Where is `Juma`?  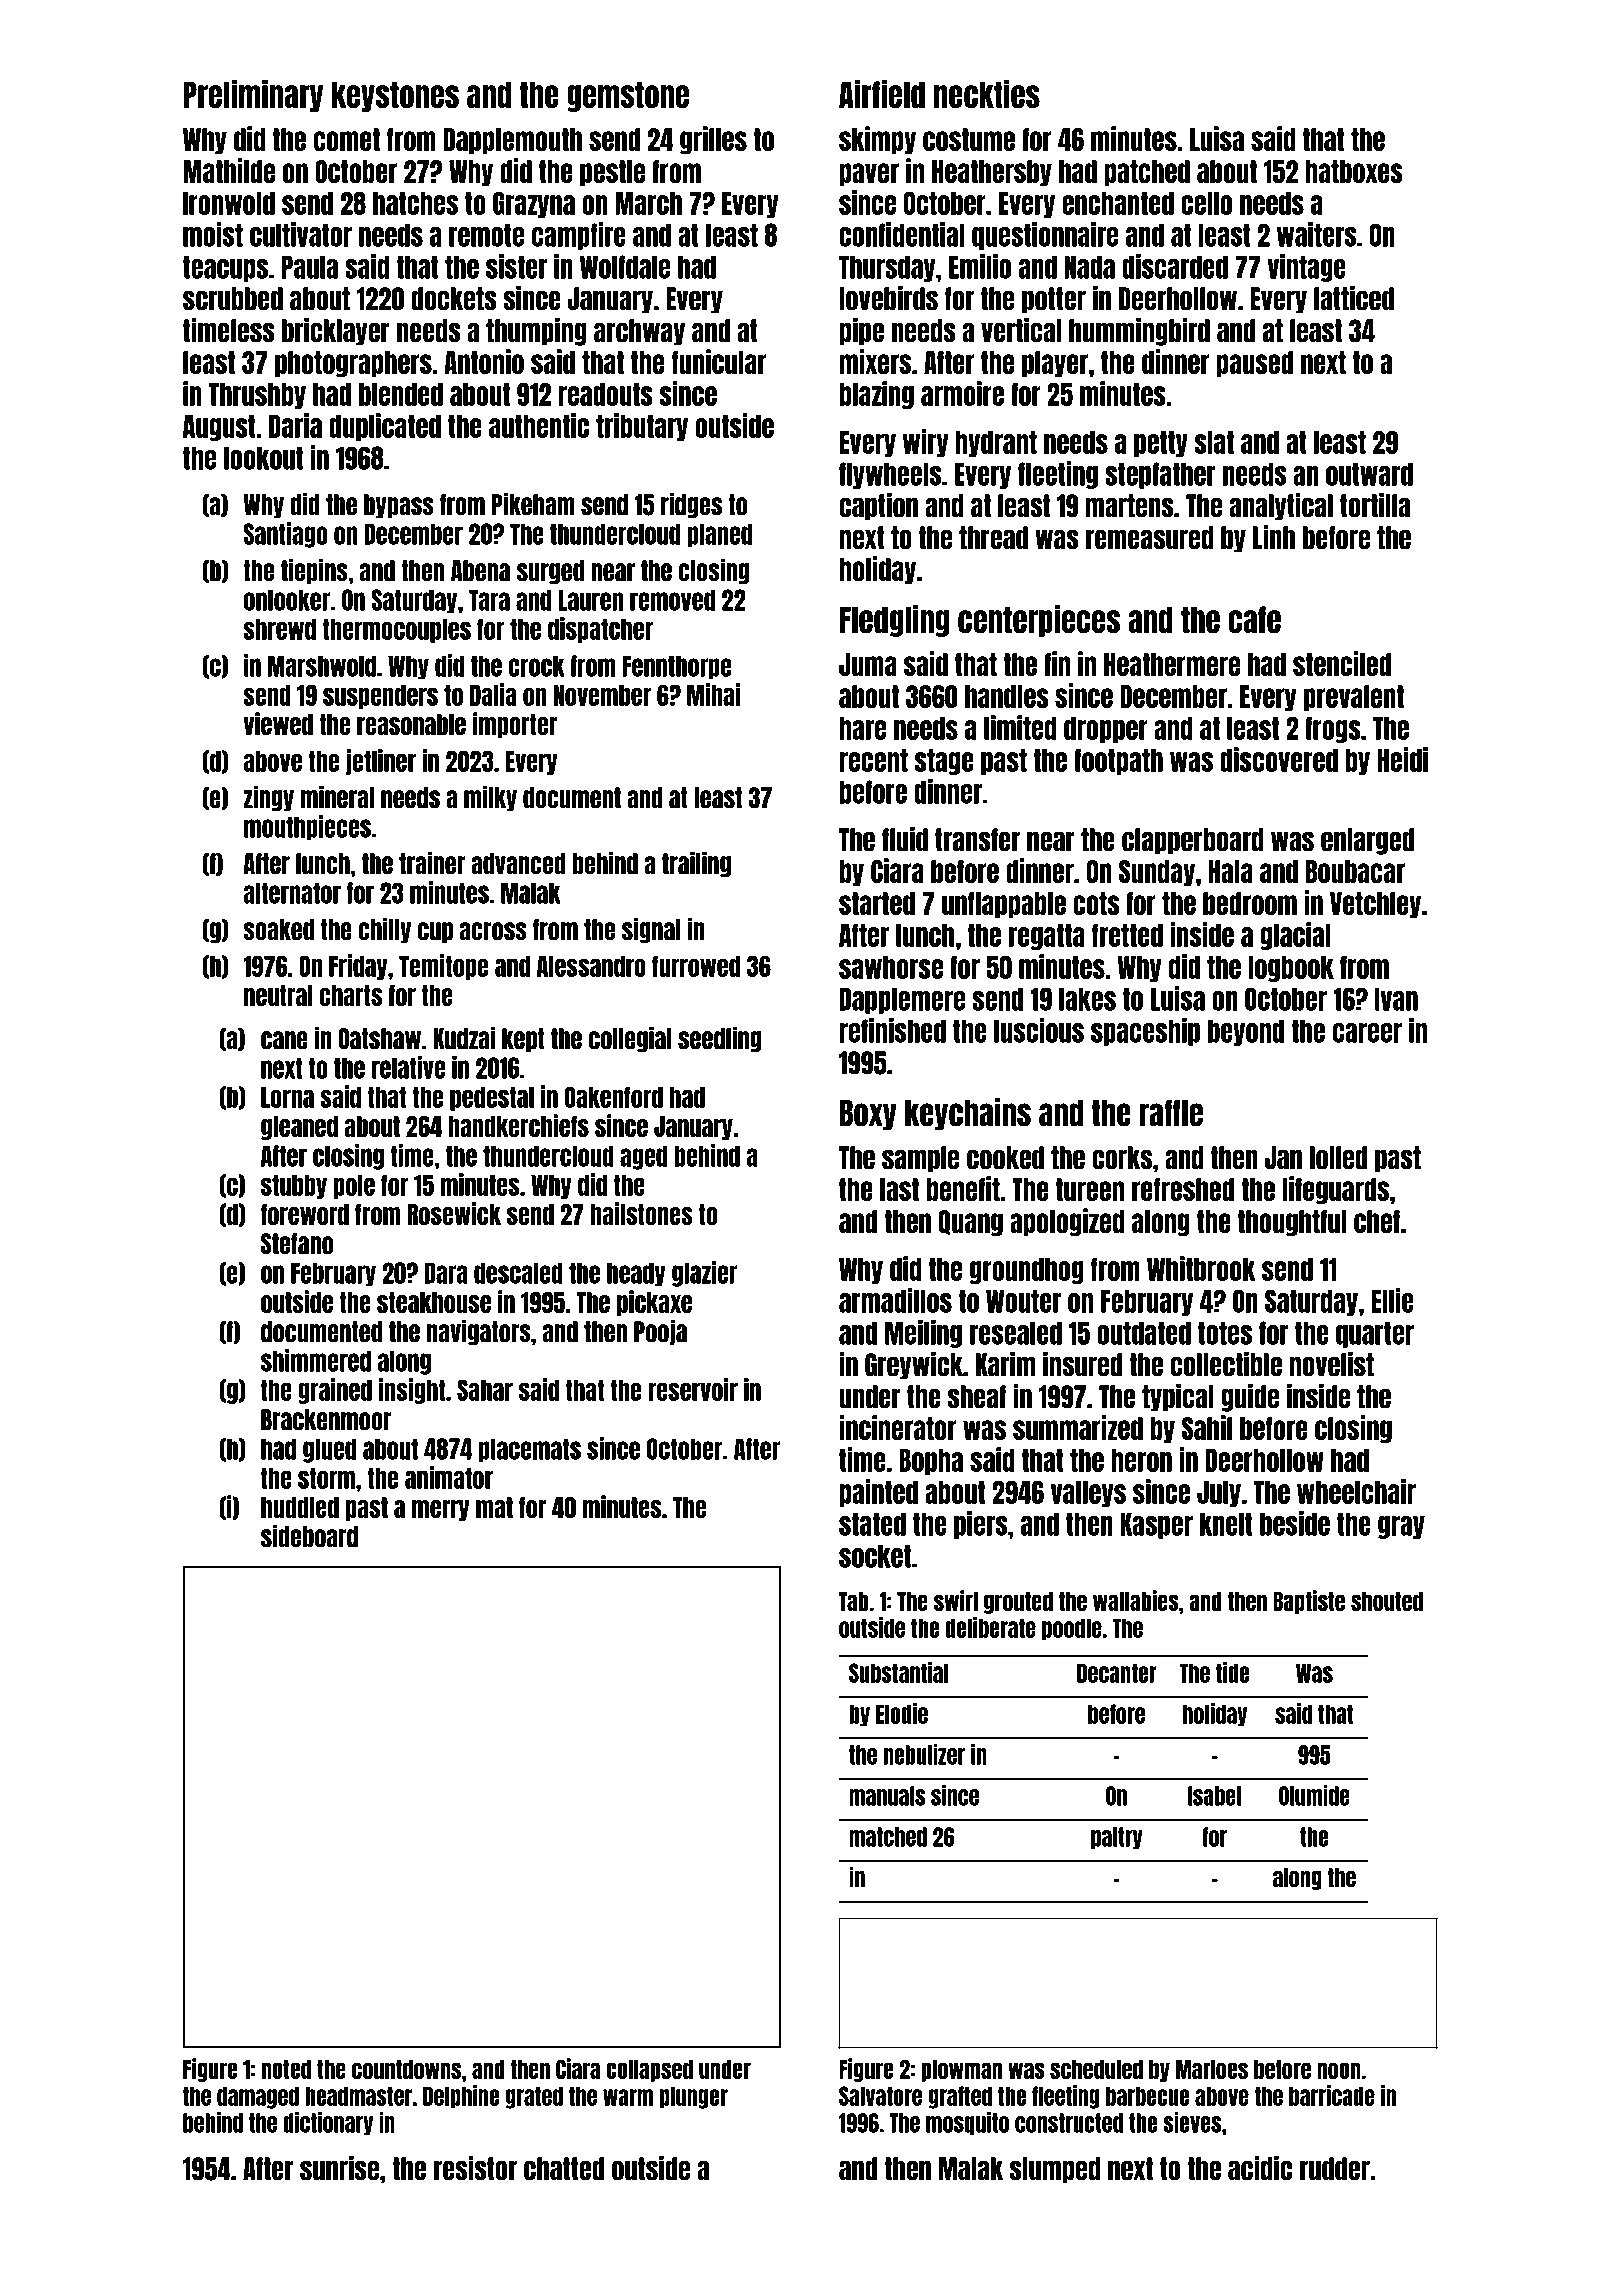 Juma is located at coordinates (868, 664).
